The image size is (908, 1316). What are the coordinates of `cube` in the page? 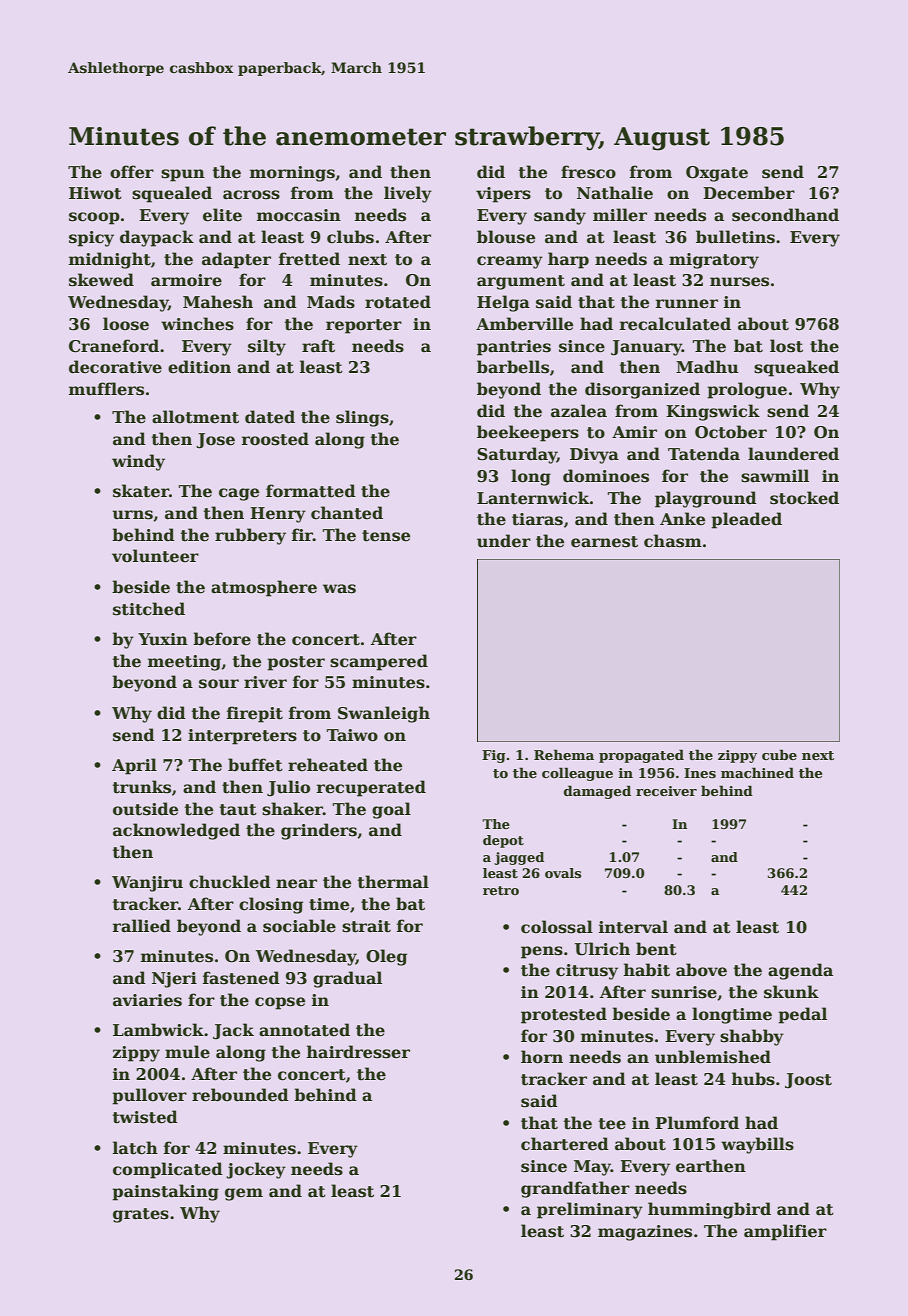 It's located at (779, 754).
